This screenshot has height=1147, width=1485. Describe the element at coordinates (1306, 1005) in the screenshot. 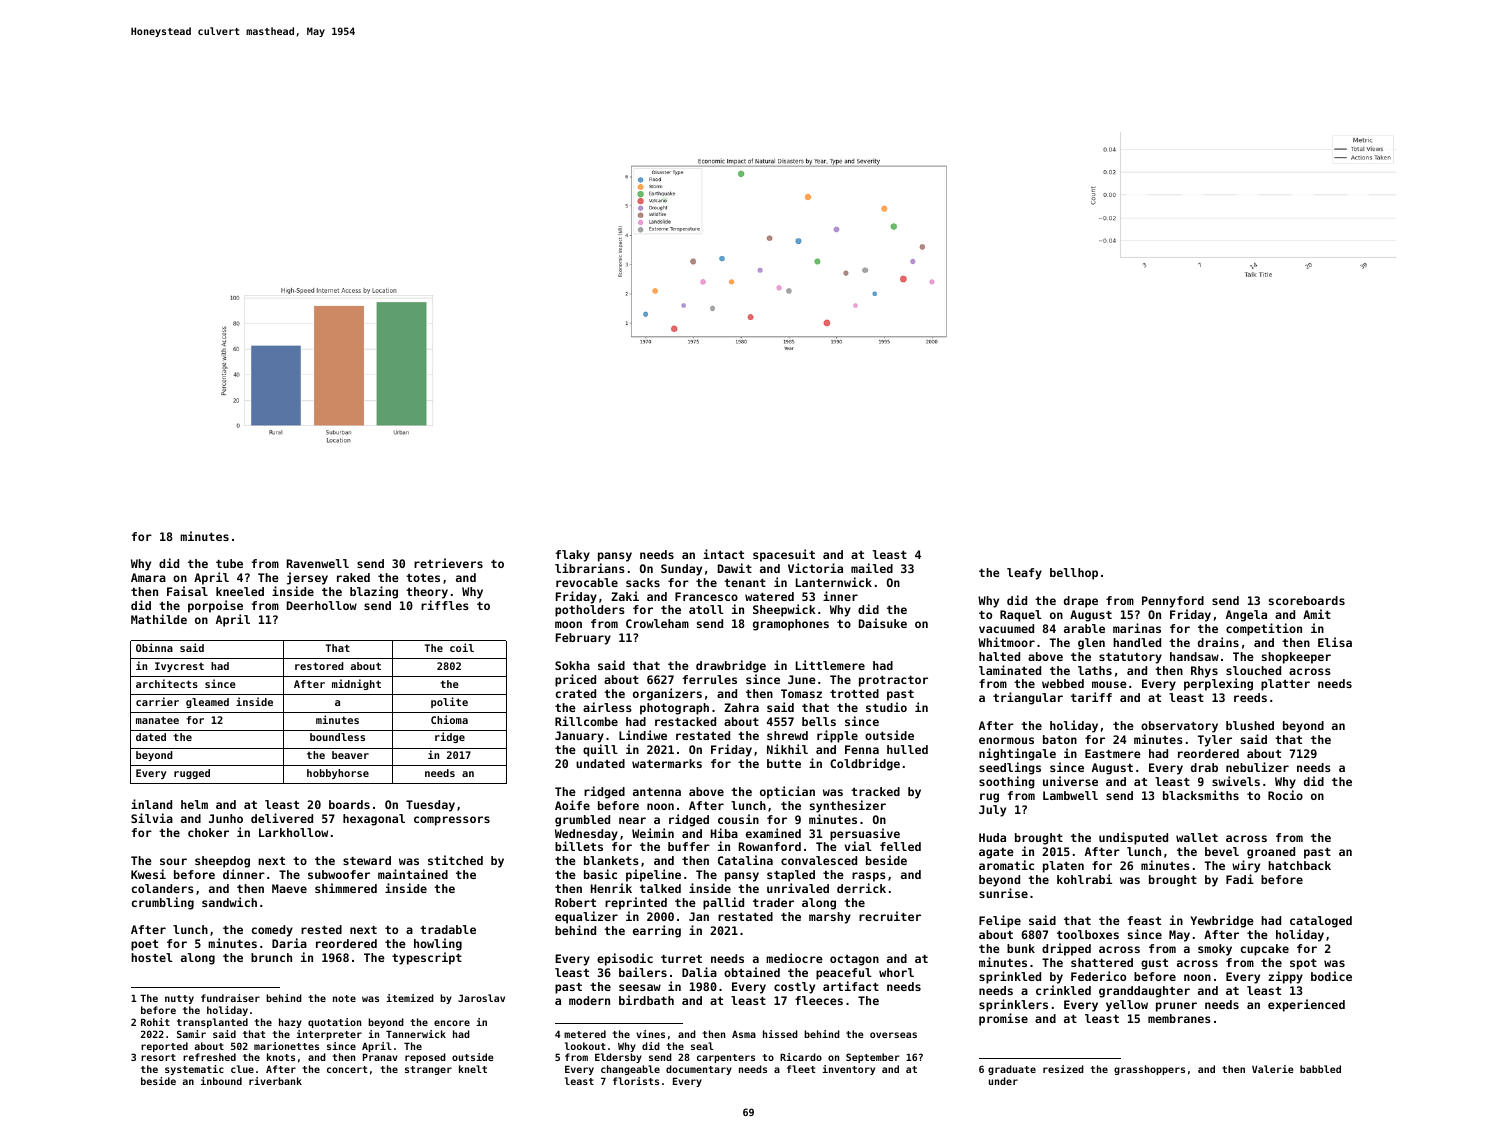

I see `experienced` at that location.
